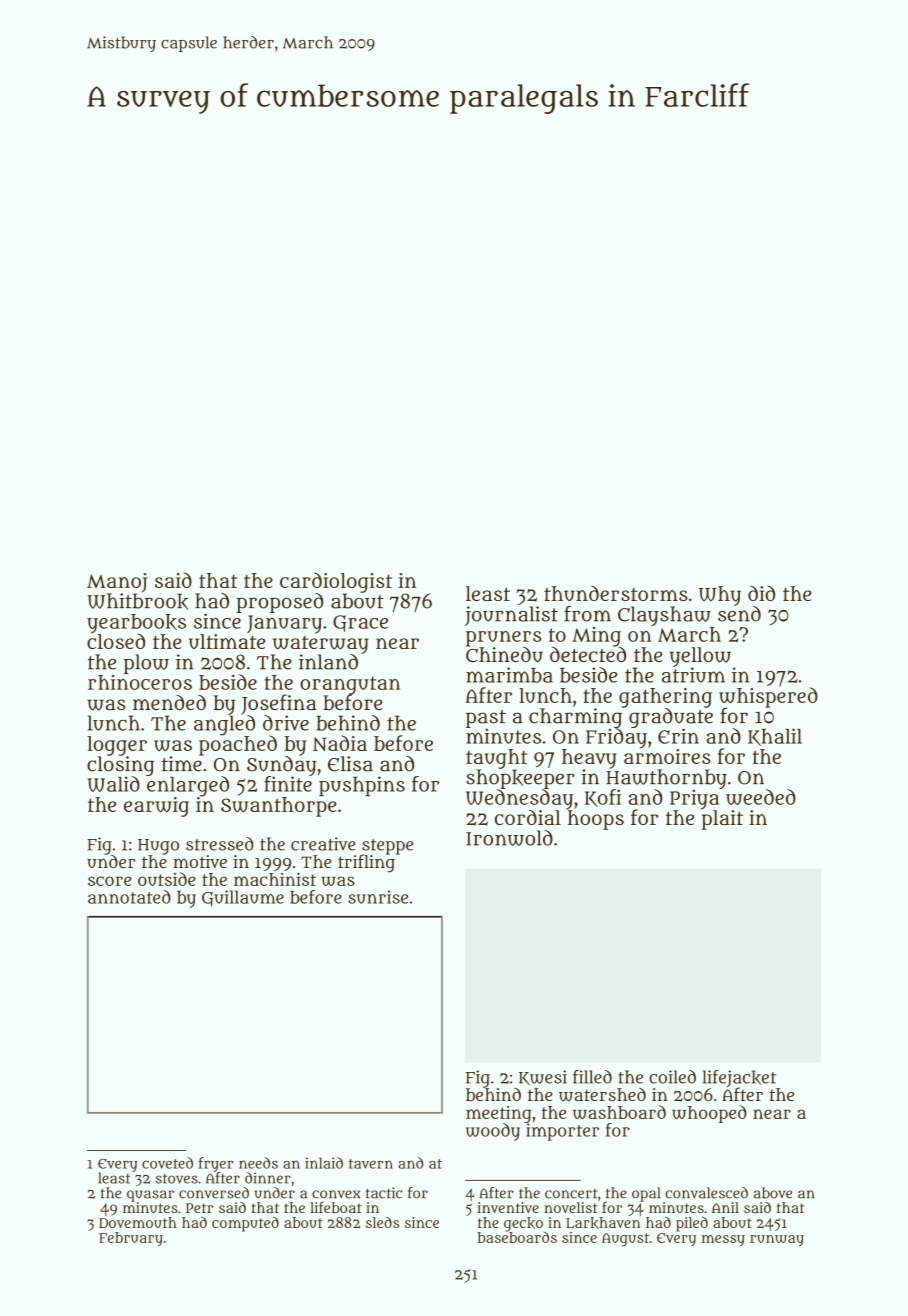 This screenshot has height=1316, width=908. Describe the element at coordinates (387, 847) in the screenshot. I see `steppe` at that location.
